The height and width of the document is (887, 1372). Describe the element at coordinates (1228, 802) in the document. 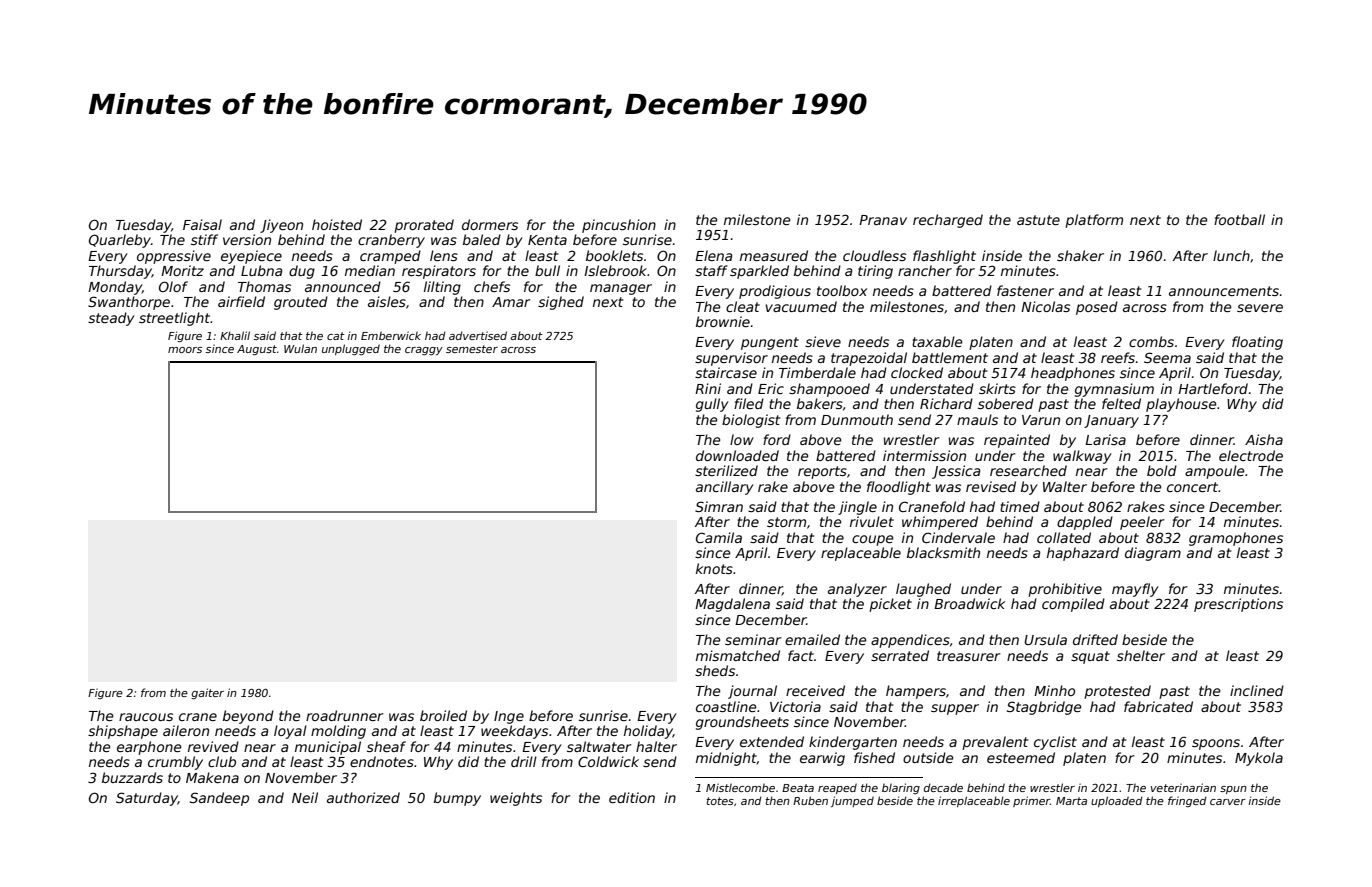

I see `carver` at that location.
